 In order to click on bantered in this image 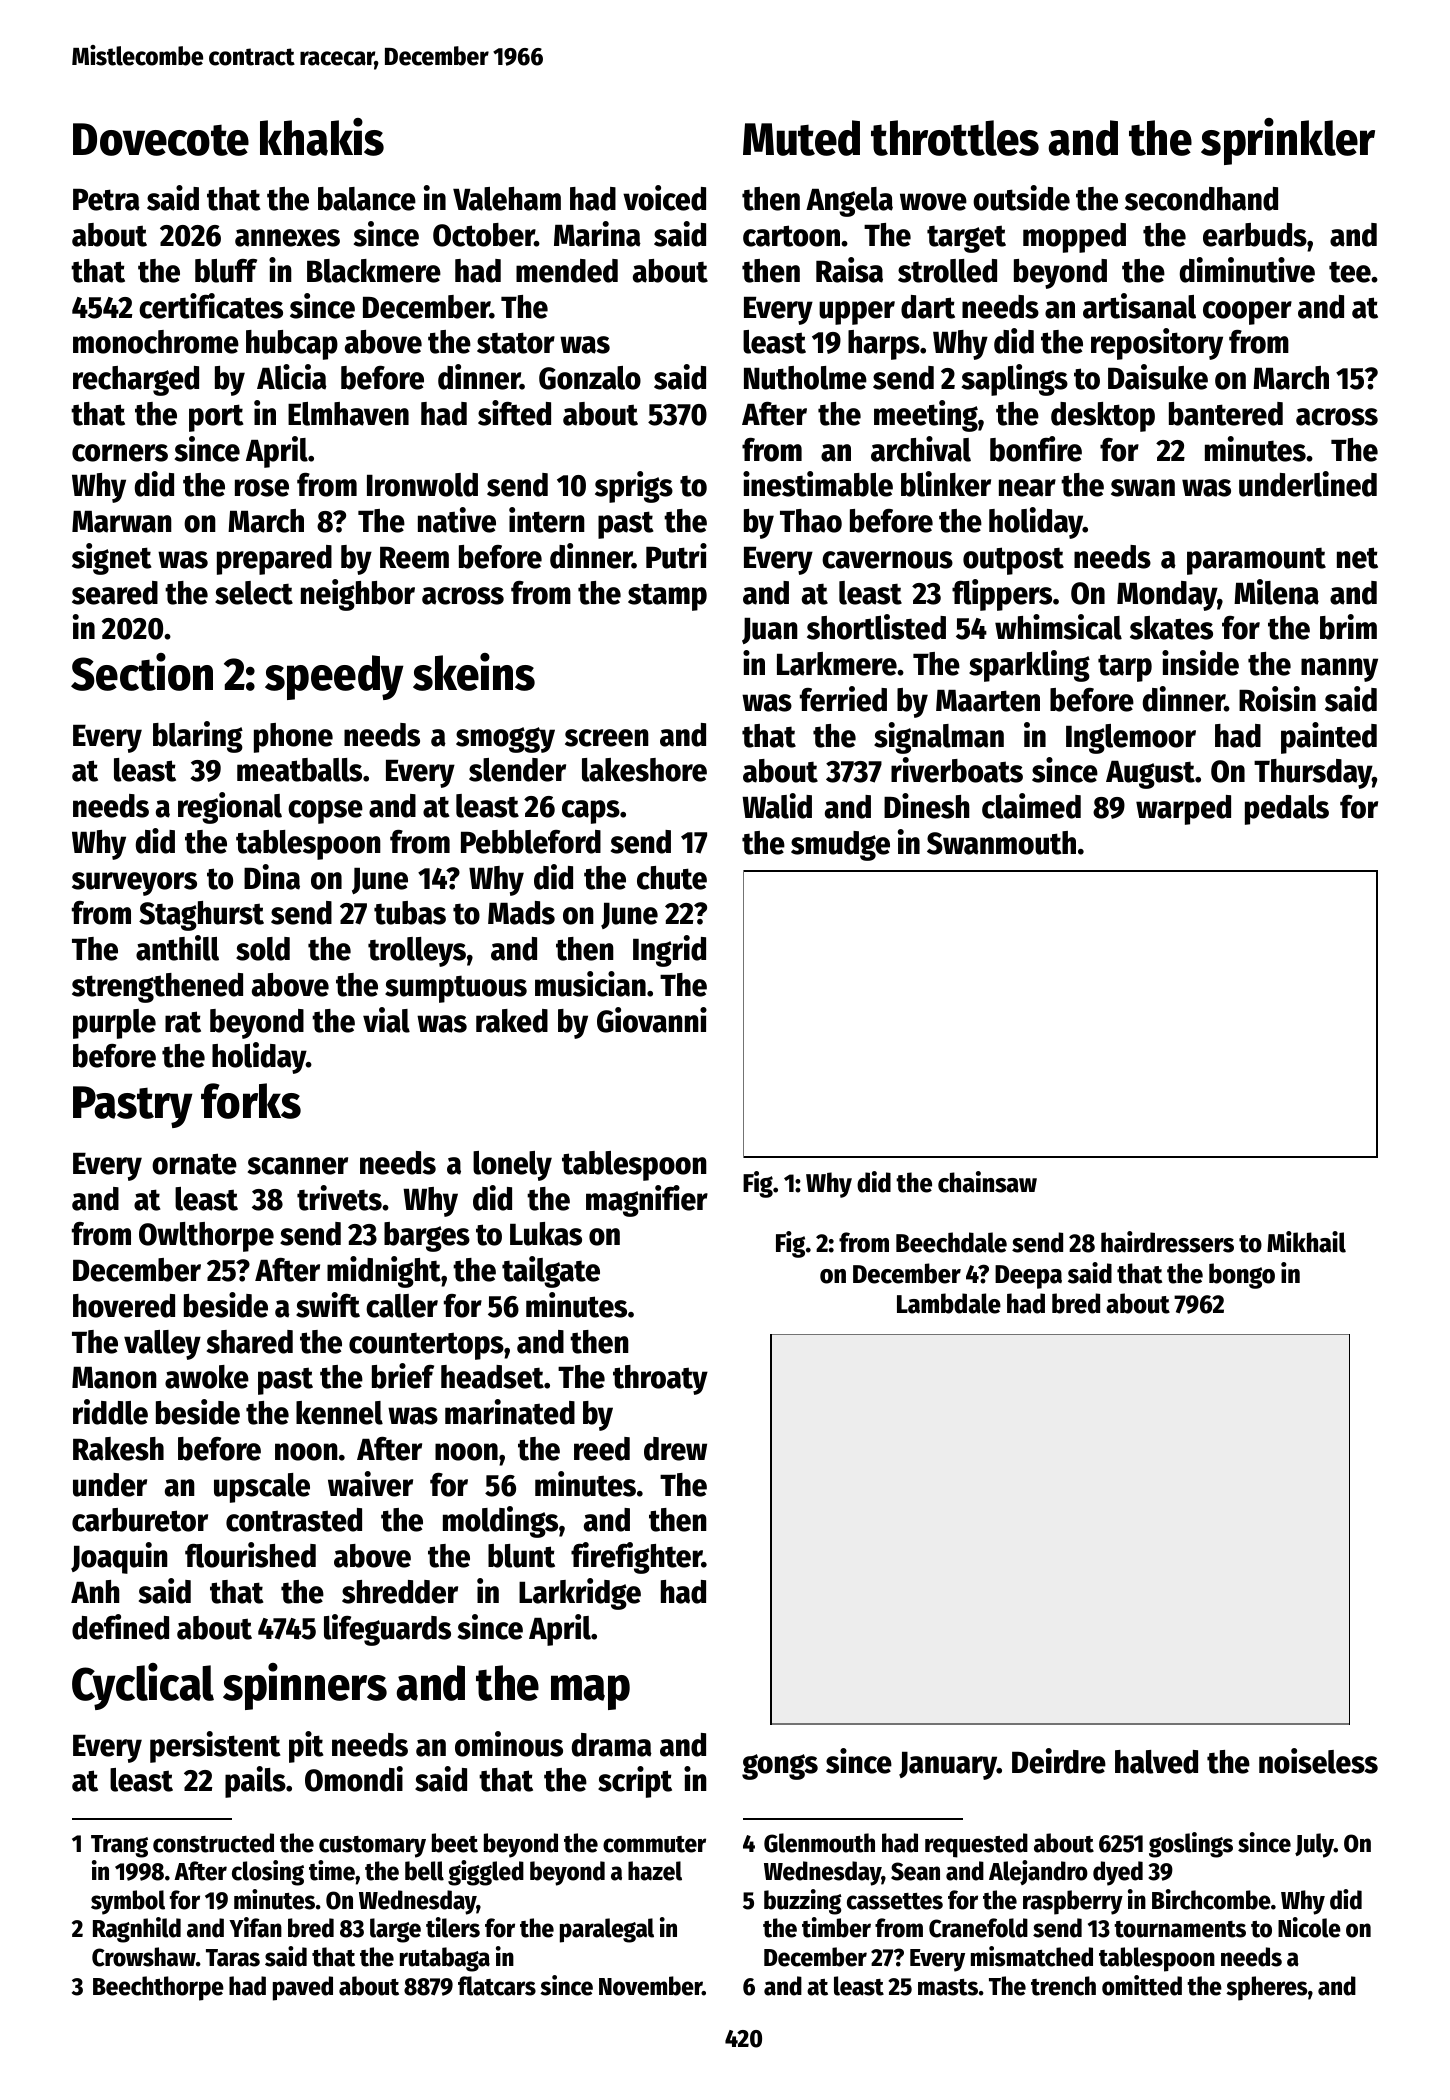, I will do `click(1226, 414)`.
